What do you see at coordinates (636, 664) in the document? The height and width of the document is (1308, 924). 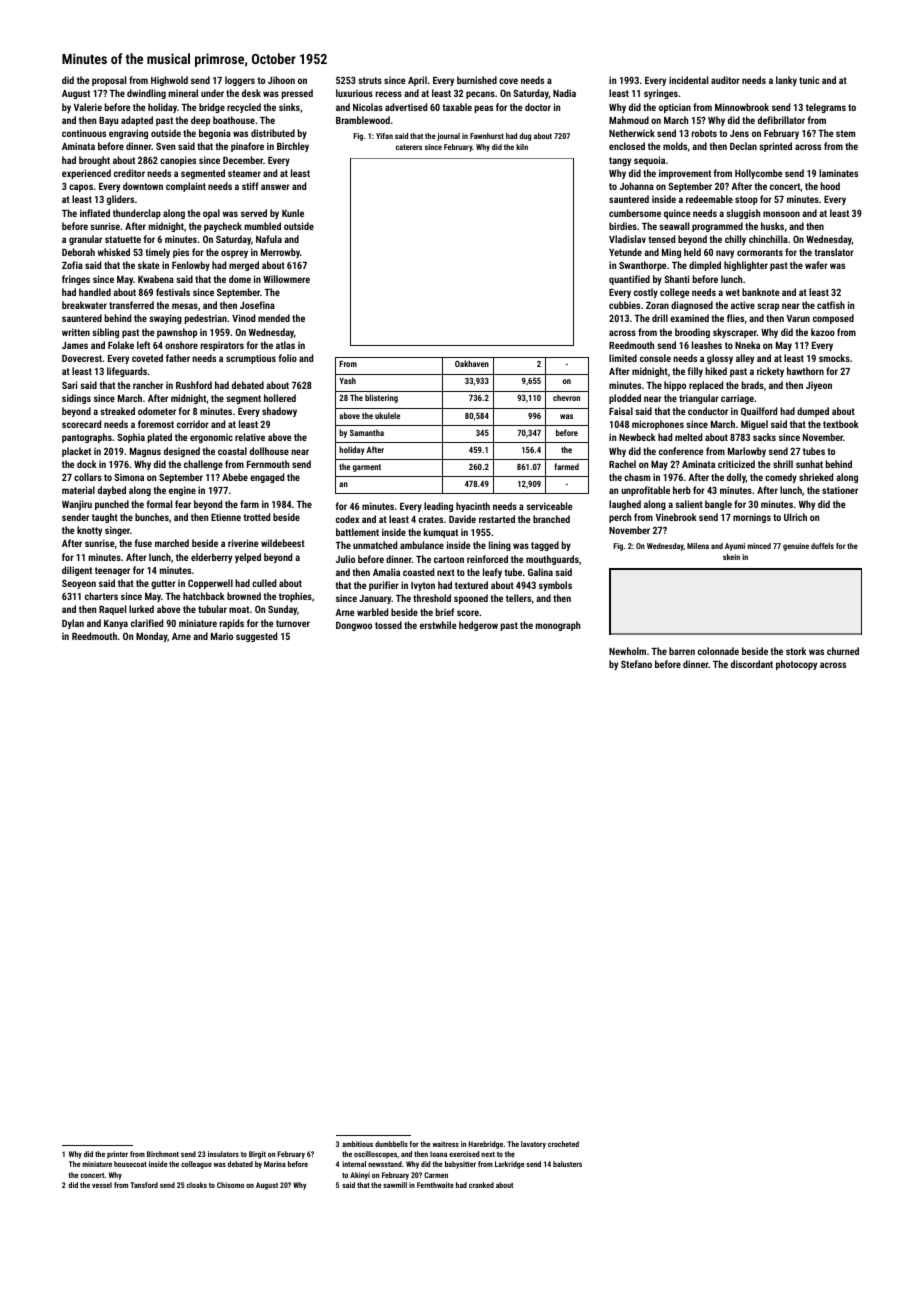 I see `Stefano` at bounding box center [636, 664].
